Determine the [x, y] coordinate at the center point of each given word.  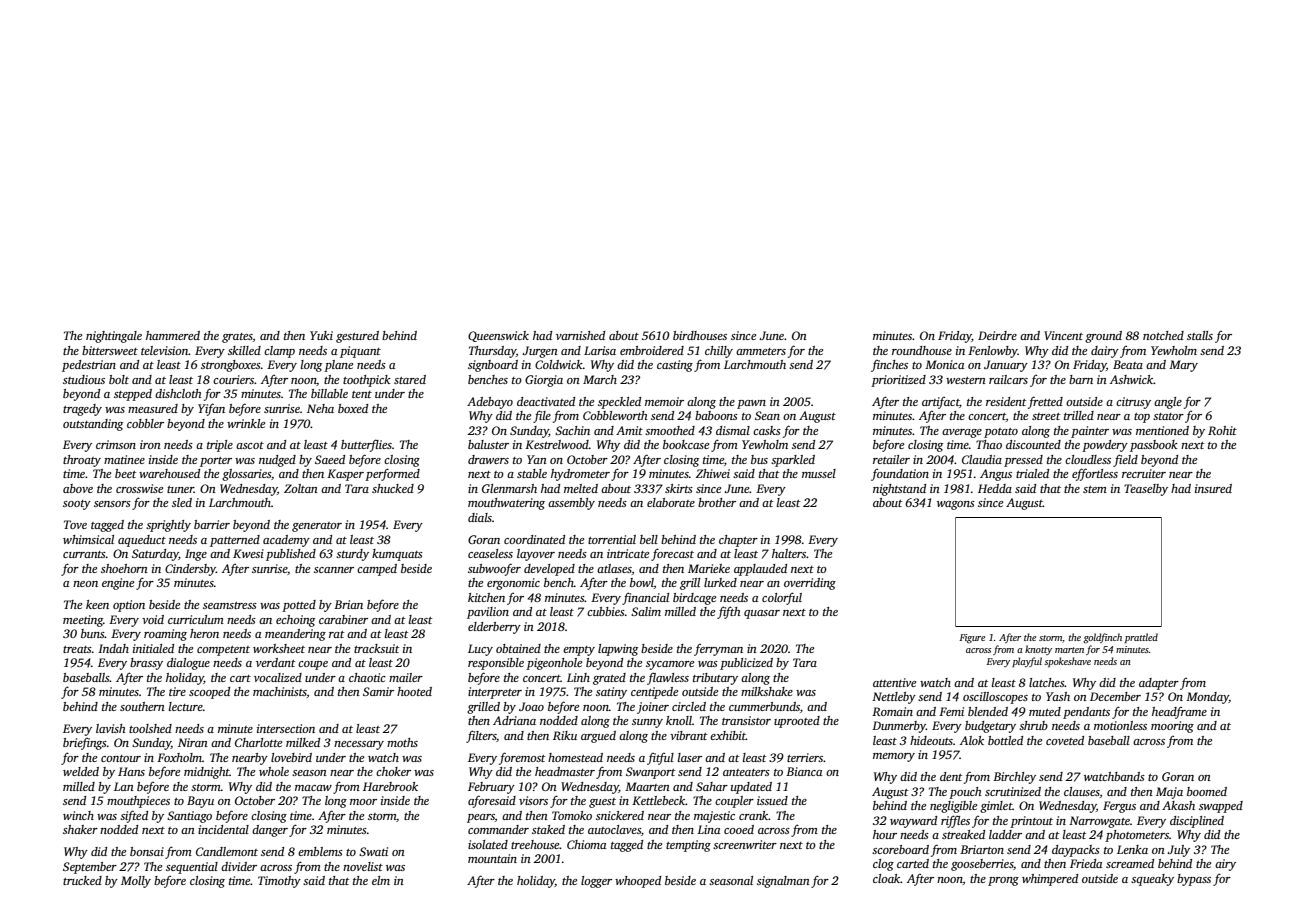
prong [1003, 881]
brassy [146, 664]
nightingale [114, 337]
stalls [1200, 335]
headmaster [565, 771]
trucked [82, 880]
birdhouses [700, 335]
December [1115, 696]
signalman [783, 882]
